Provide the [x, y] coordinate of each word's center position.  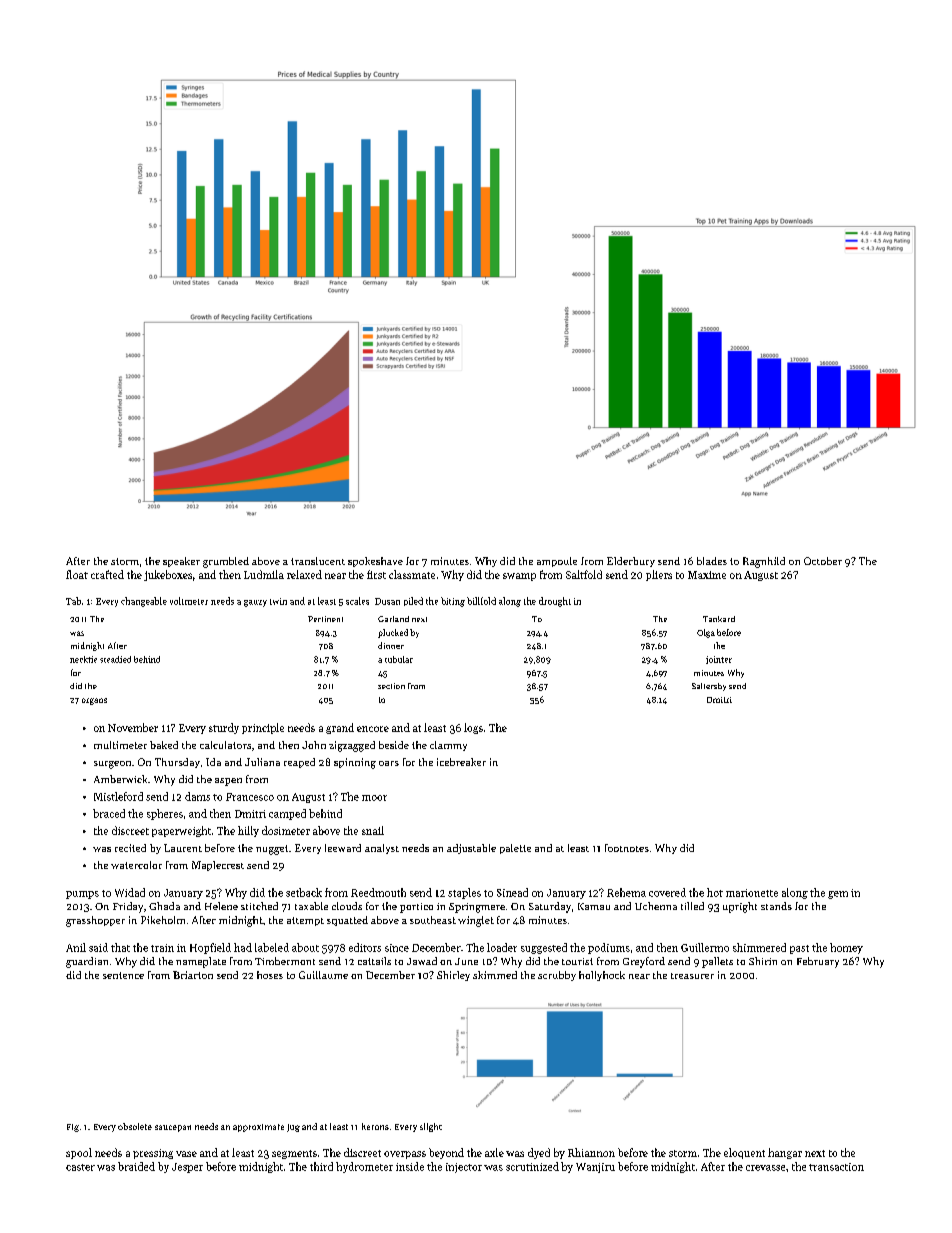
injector [464, 1168]
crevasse [765, 1168]
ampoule [557, 562]
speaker [181, 562]
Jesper [187, 1168]
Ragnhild [764, 562]
